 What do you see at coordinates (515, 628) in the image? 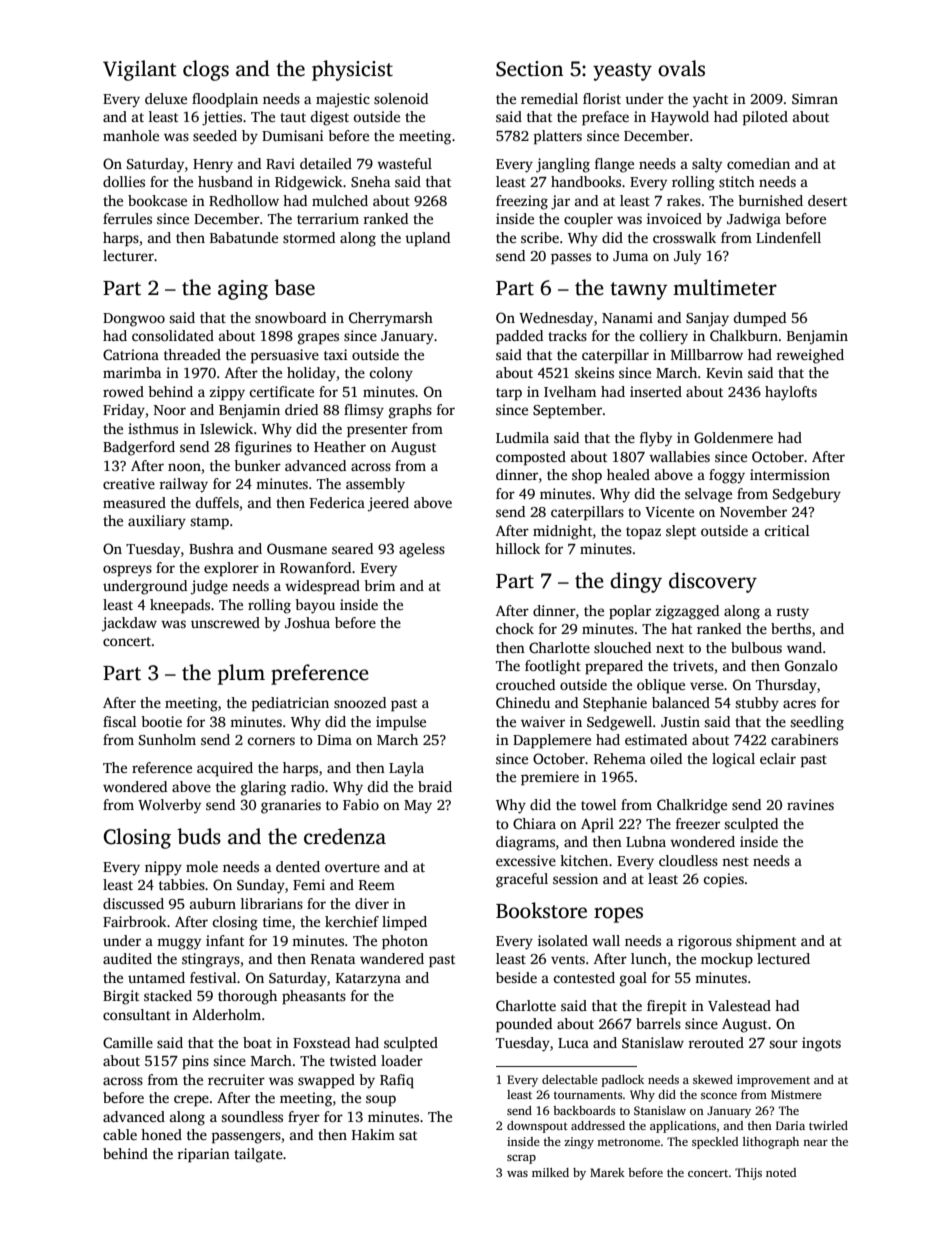
I see `chock` at bounding box center [515, 628].
